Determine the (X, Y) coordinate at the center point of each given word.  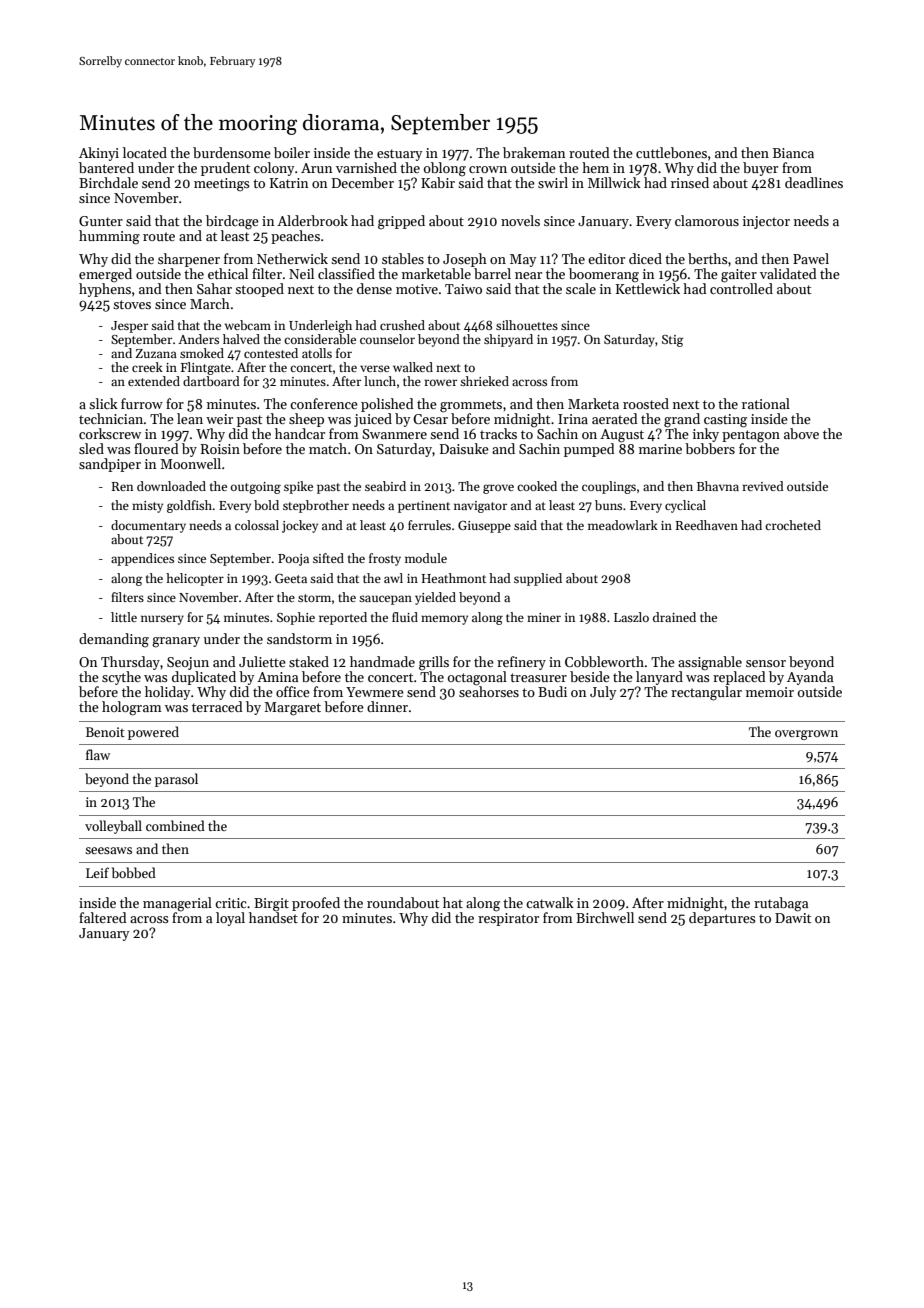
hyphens (105, 290)
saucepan (385, 600)
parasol (176, 780)
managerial (177, 904)
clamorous (707, 220)
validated (788, 273)
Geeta (291, 578)
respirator (508, 919)
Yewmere (375, 692)
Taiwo (463, 289)
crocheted (793, 525)
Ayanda (810, 678)
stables (403, 258)
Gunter (101, 221)
